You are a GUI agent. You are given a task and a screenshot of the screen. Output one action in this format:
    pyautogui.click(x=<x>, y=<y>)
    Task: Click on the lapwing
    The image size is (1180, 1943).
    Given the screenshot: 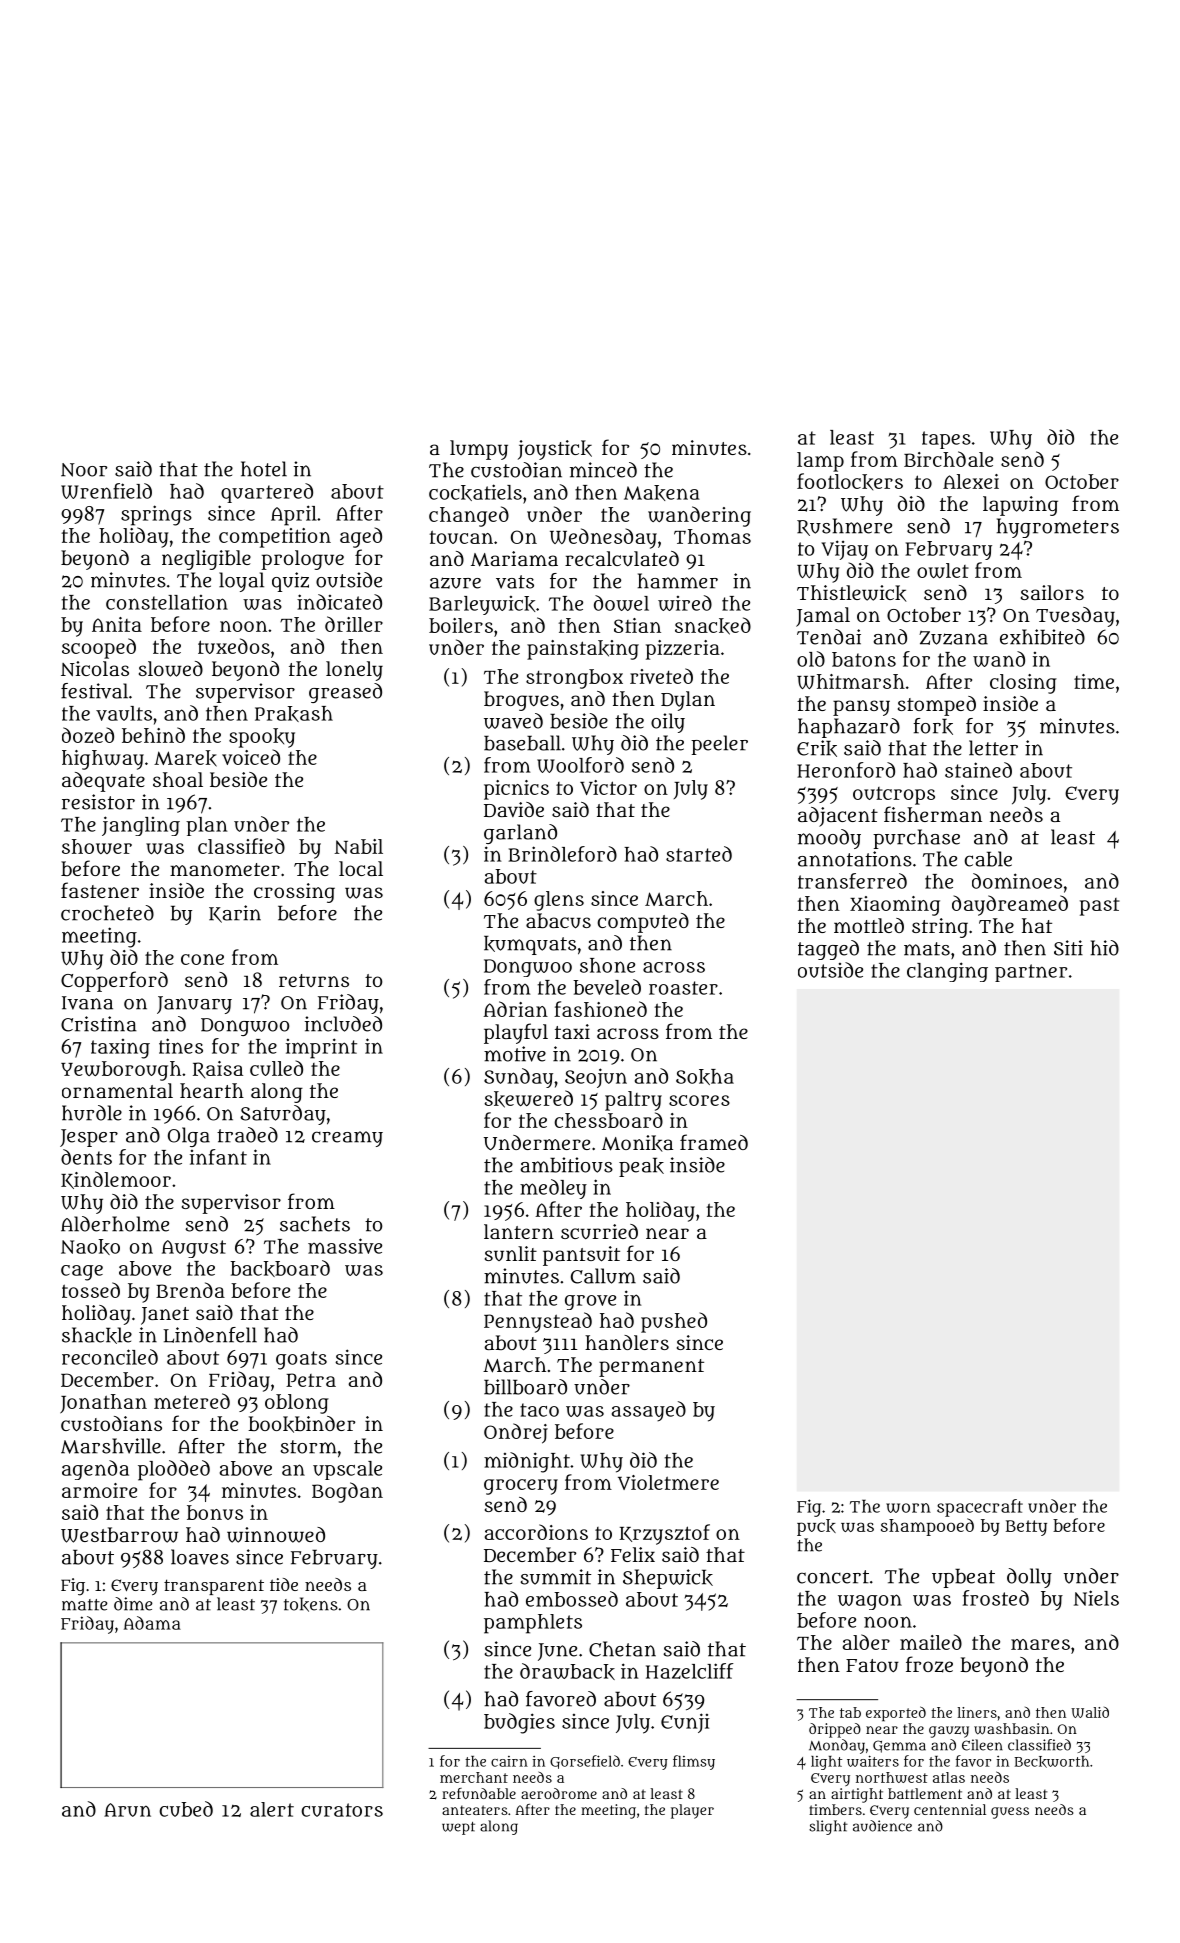 What is the action you would take?
    pyautogui.click(x=1020, y=506)
